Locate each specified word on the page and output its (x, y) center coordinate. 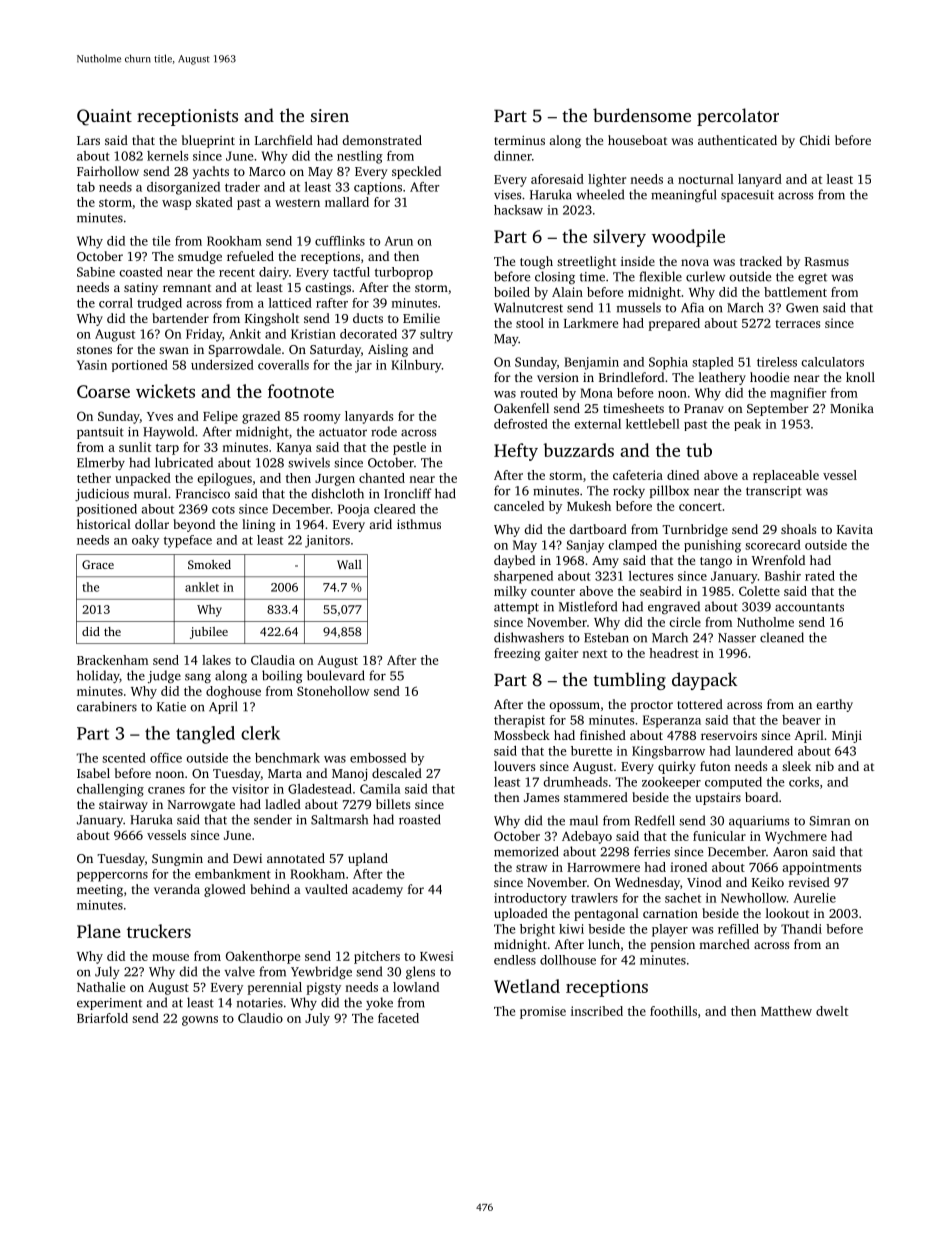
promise (543, 1012)
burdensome (642, 115)
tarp (167, 449)
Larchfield (284, 140)
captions (378, 188)
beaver (801, 720)
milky (510, 592)
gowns (200, 1021)
